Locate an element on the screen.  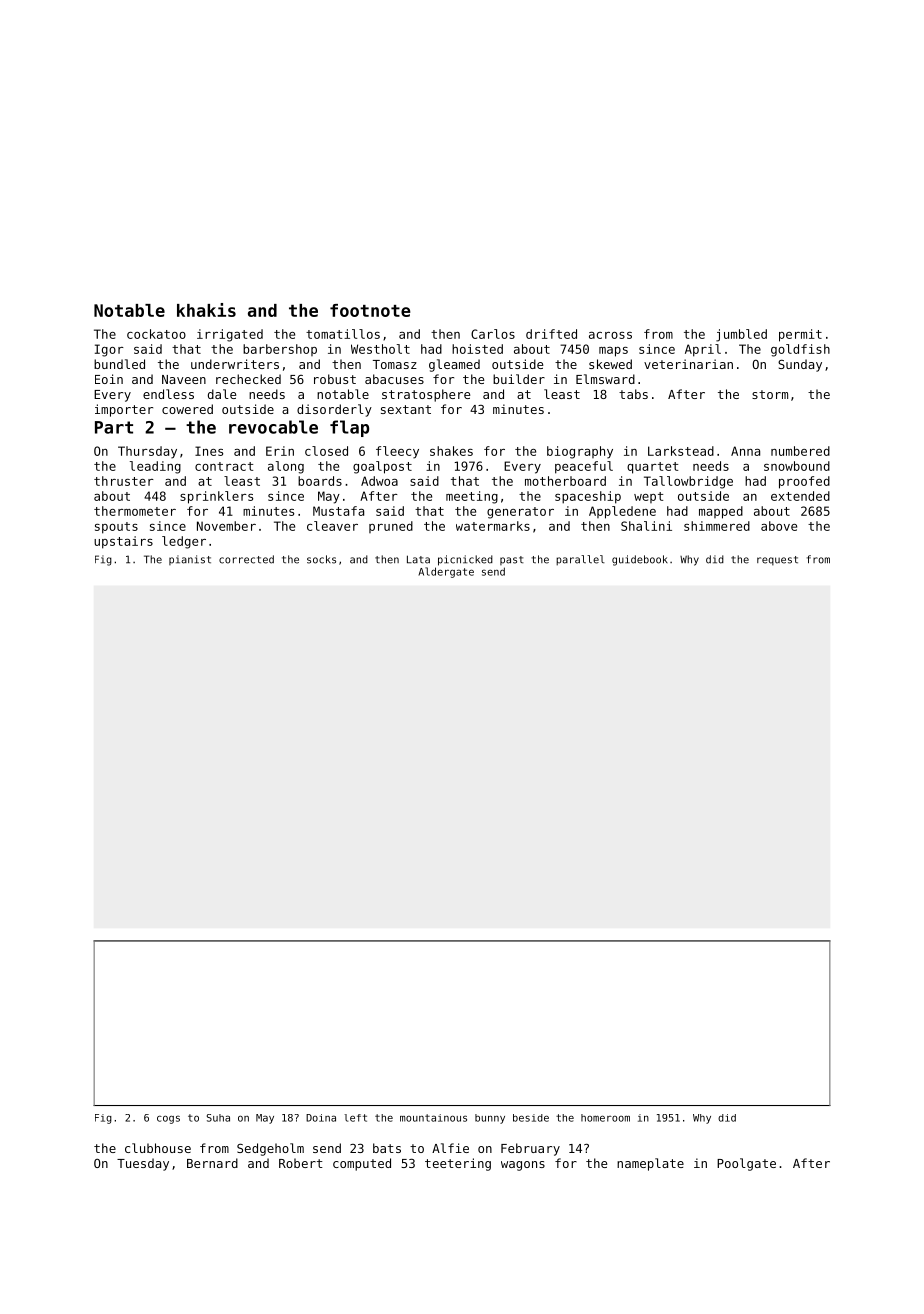
corrected is located at coordinates (246, 559).
